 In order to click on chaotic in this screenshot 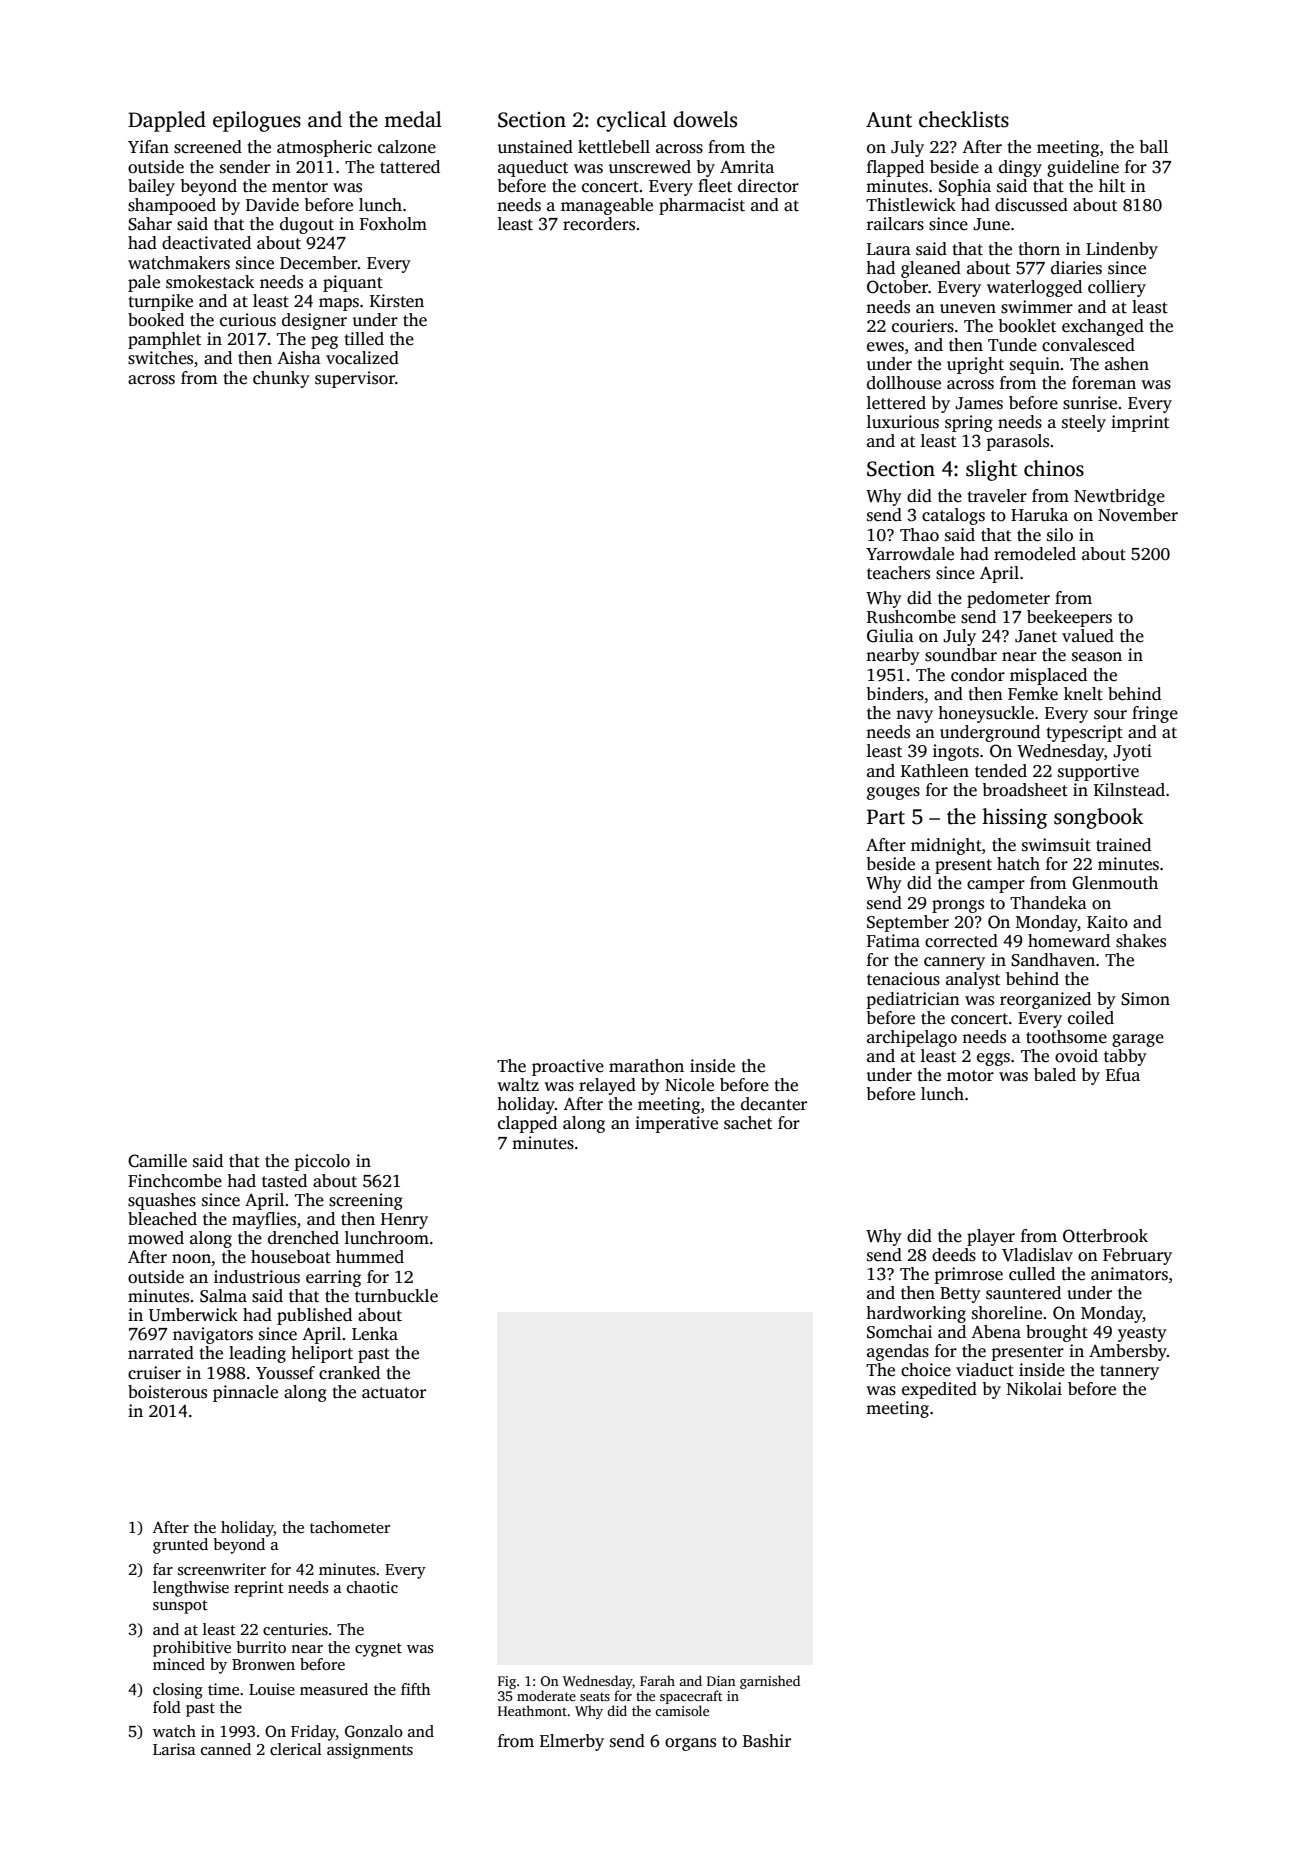, I will do `click(372, 1587)`.
